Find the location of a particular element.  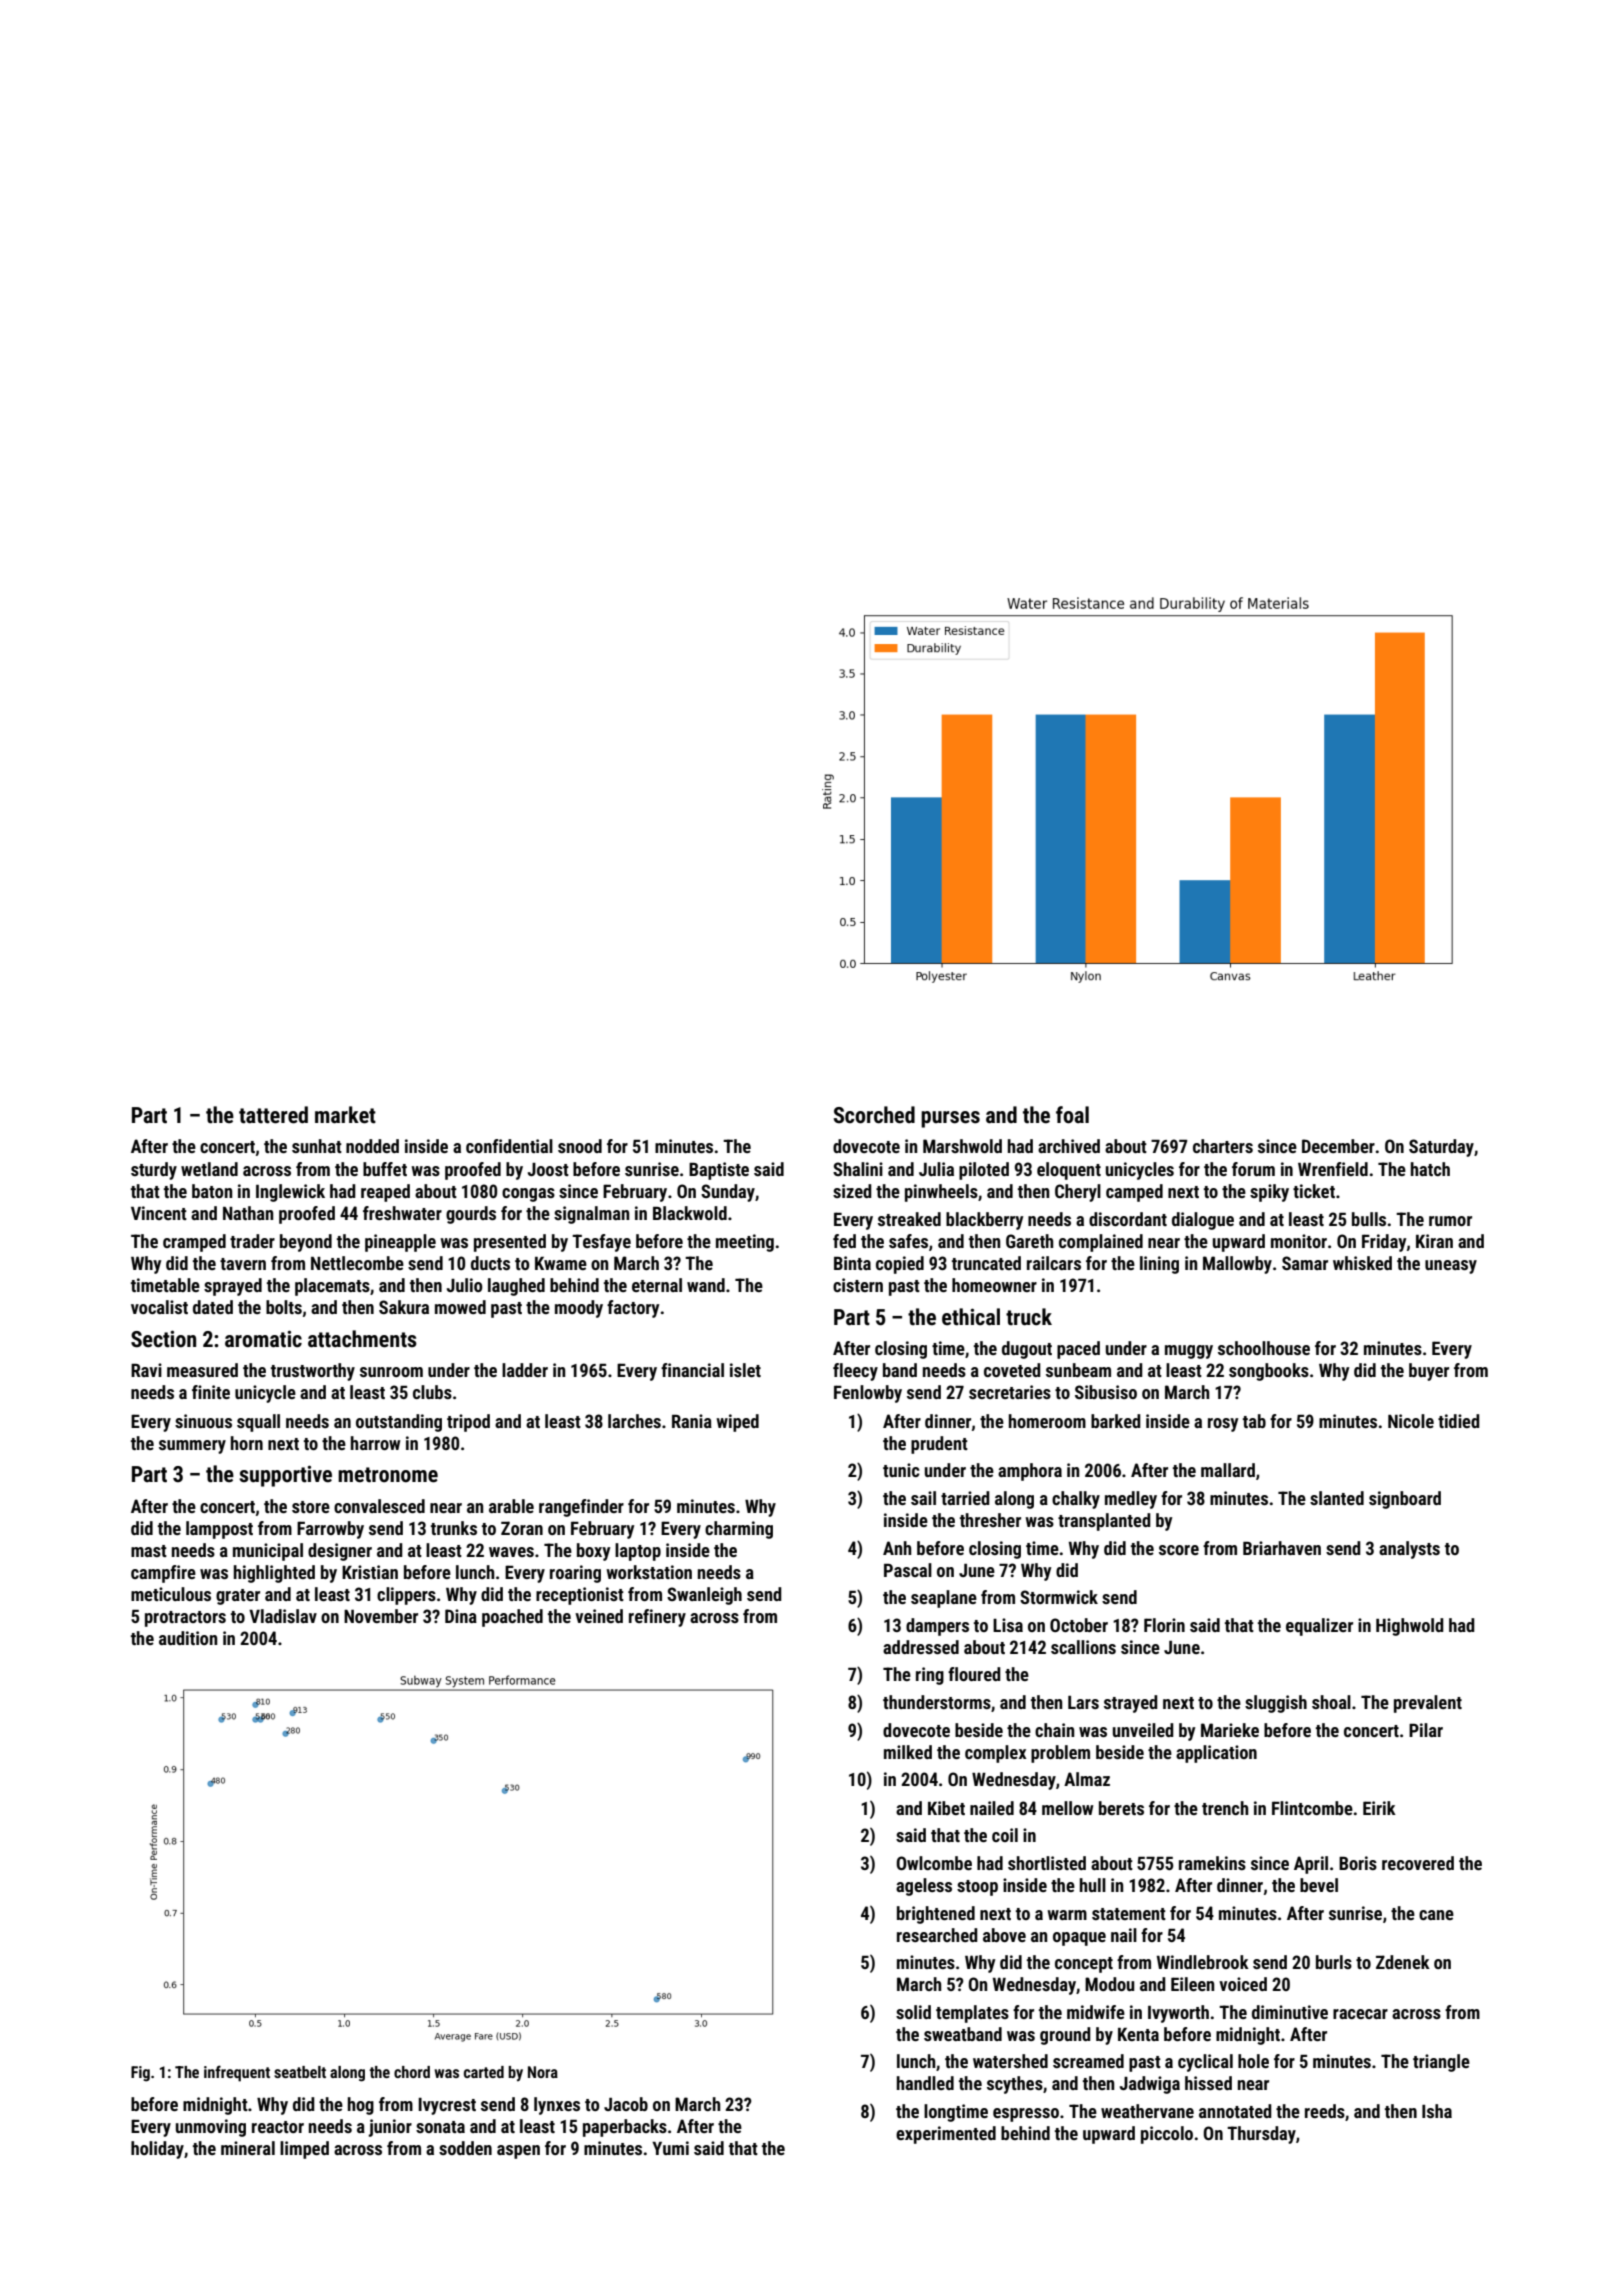

Marshwold is located at coordinates (962, 1146).
